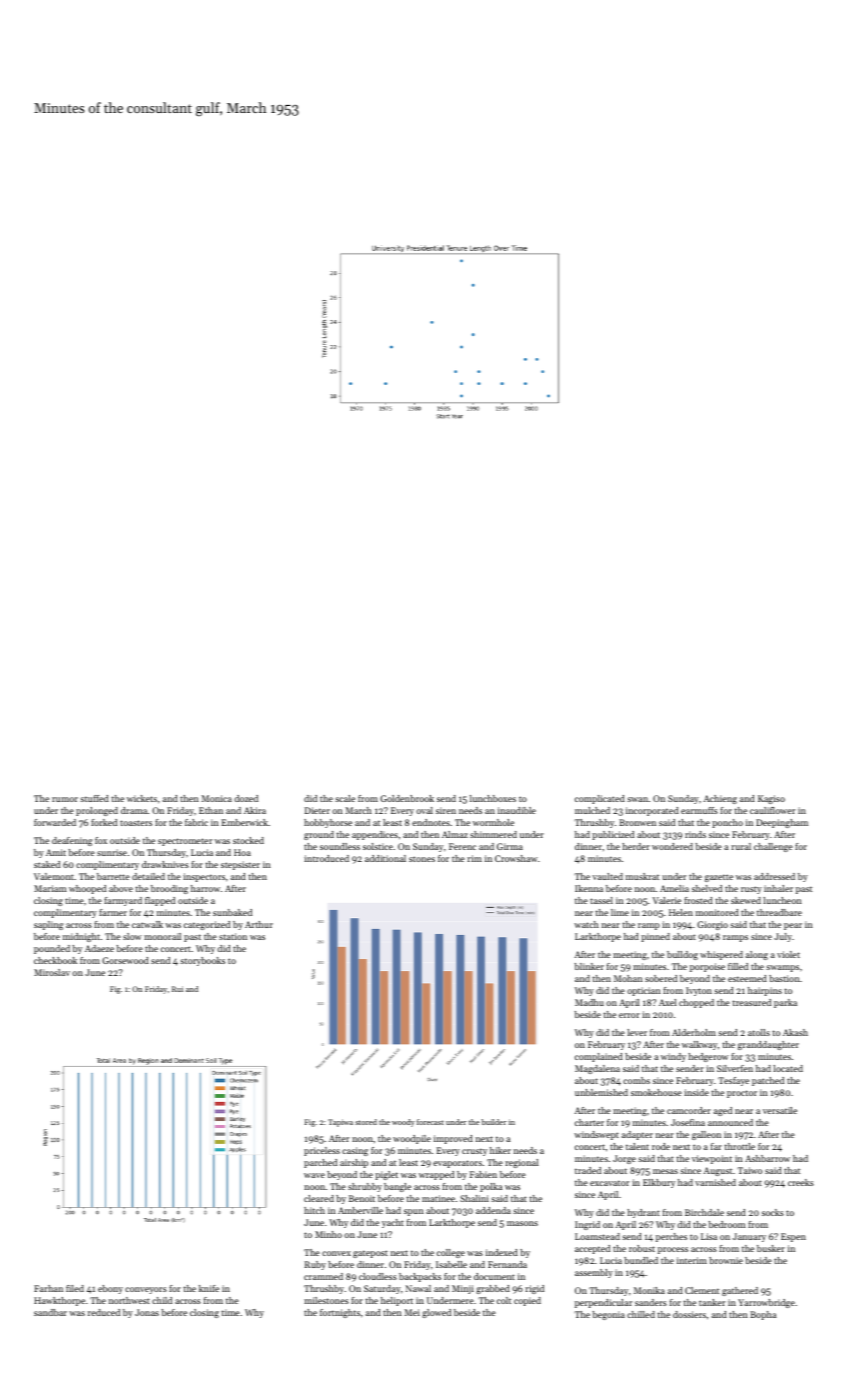 The width and height of the document is (849, 1400). I want to click on Gorsewood, so click(125, 960).
